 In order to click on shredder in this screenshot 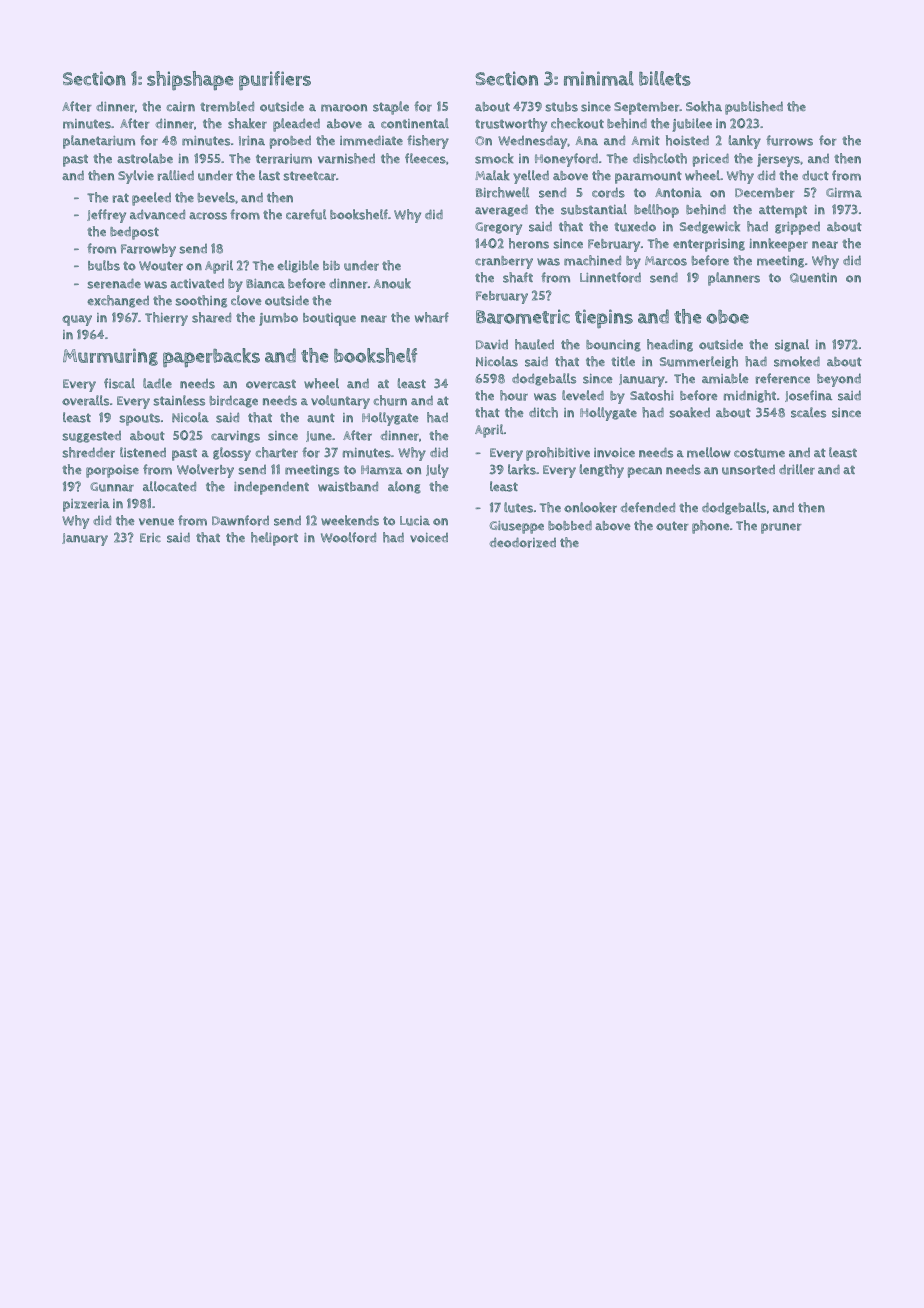, I will do `click(88, 452)`.
